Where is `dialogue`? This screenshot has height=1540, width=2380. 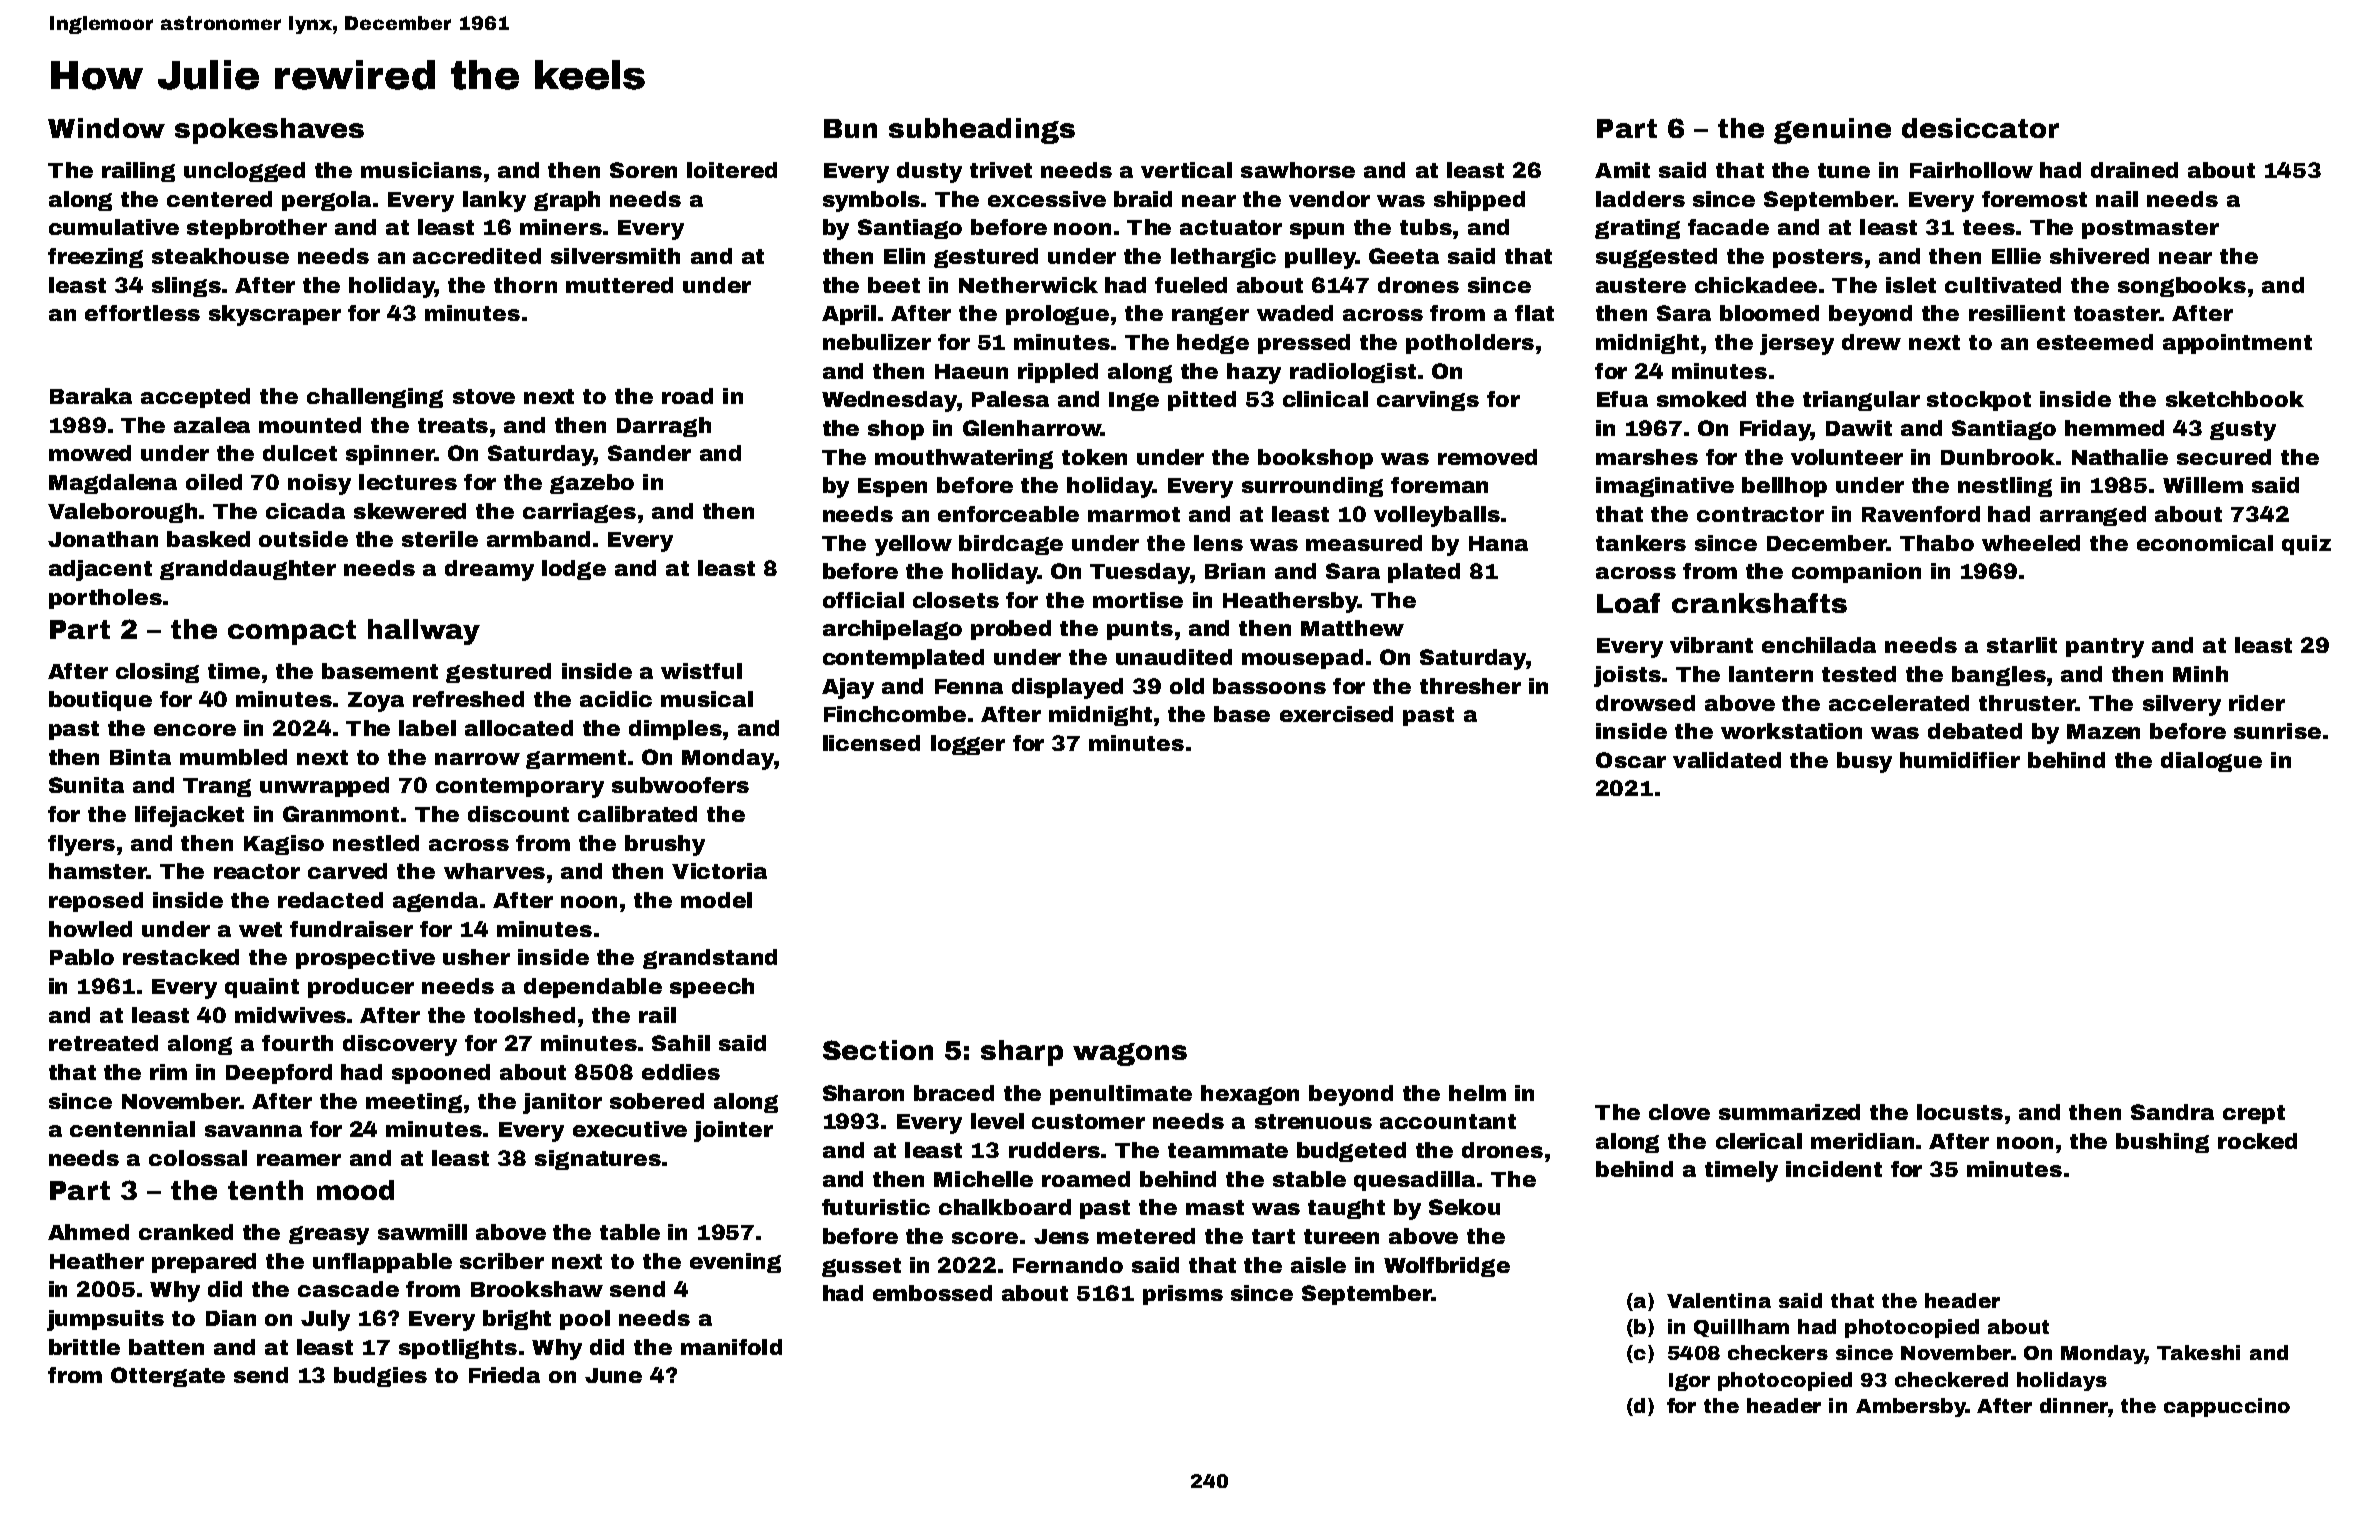 dialogue is located at coordinates (2211, 762).
